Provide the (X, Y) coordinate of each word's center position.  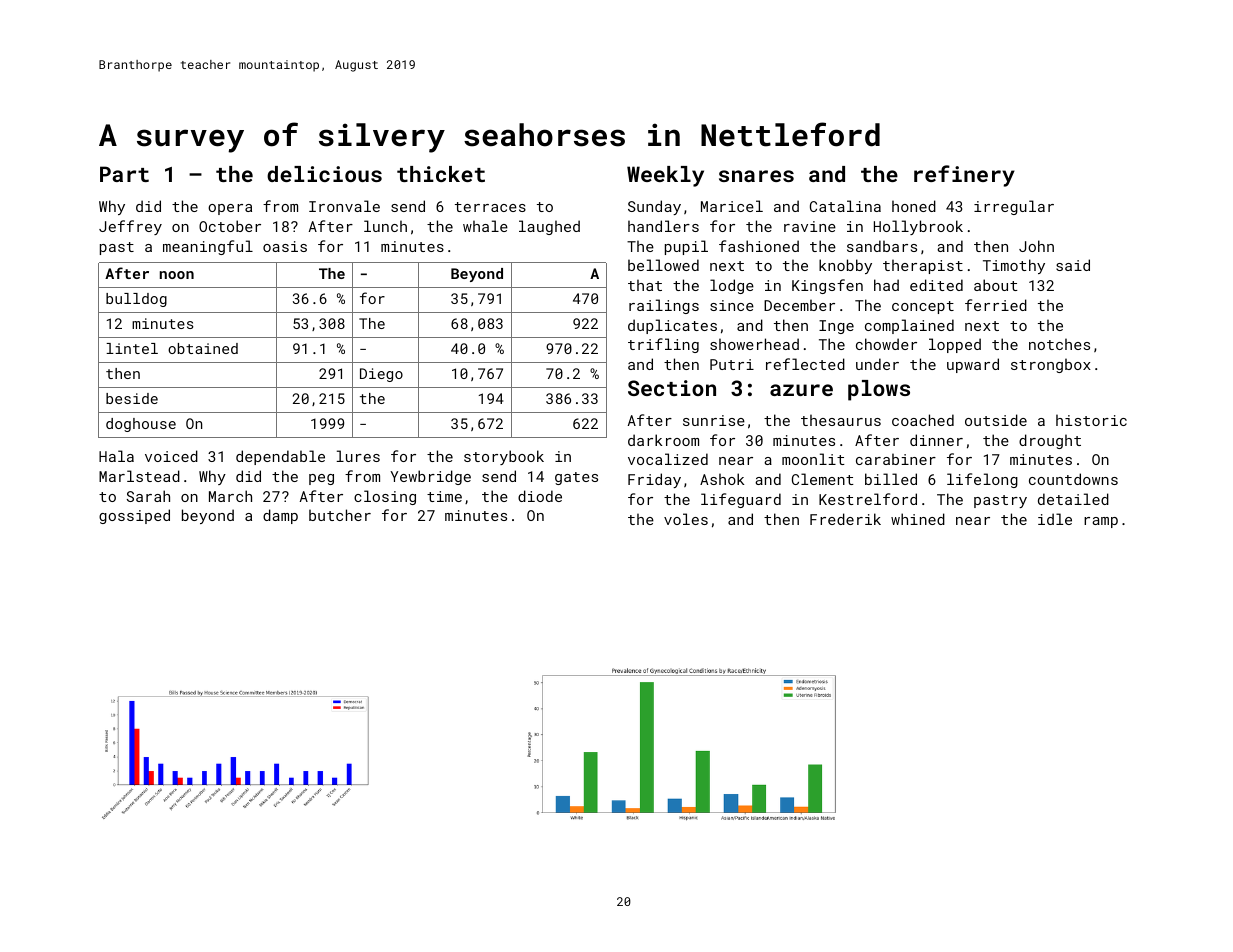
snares (756, 176)
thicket (441, 174)
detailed (1073, 499)
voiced (171, 456)
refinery (964, 176)
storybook (504, 457)
